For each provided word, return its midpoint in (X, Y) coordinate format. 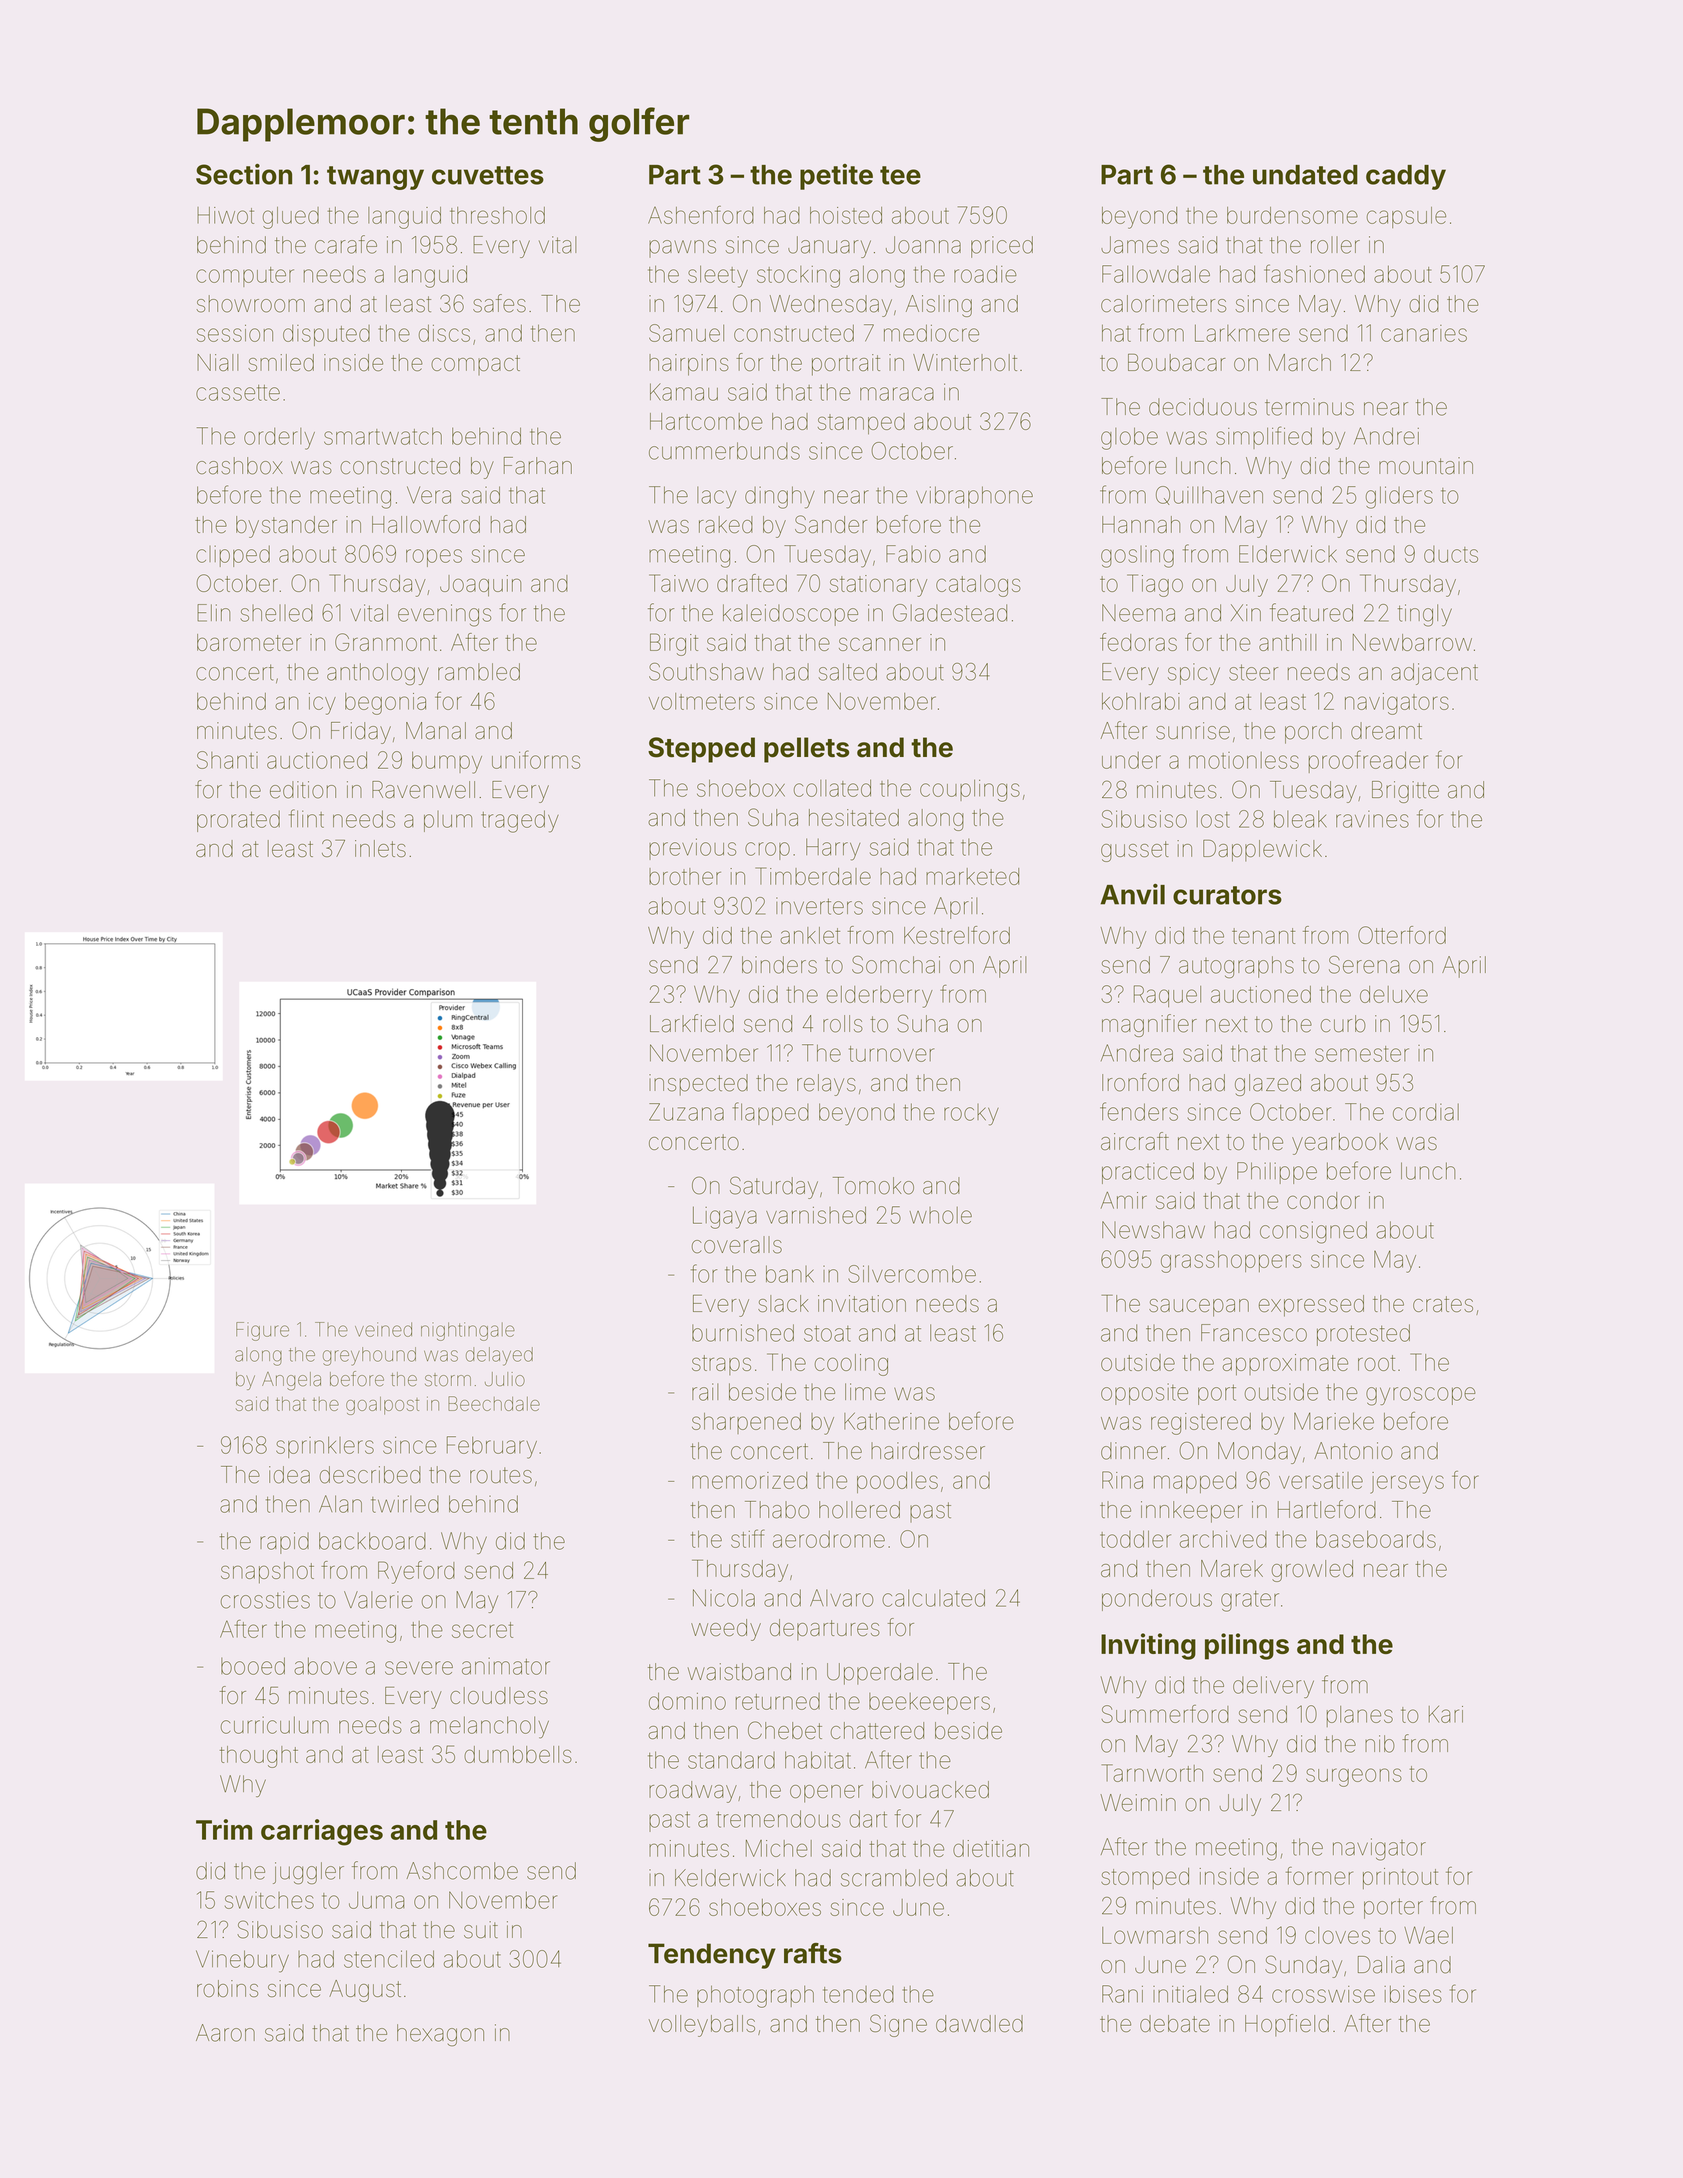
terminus (1309, 407)
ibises (1413, 1994)
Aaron (225, 2033)
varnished (816, 1215)
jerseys (1407, 1483)
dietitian (991, 1848)
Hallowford (426, 524)
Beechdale (494, 1403)
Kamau (684, 392)
